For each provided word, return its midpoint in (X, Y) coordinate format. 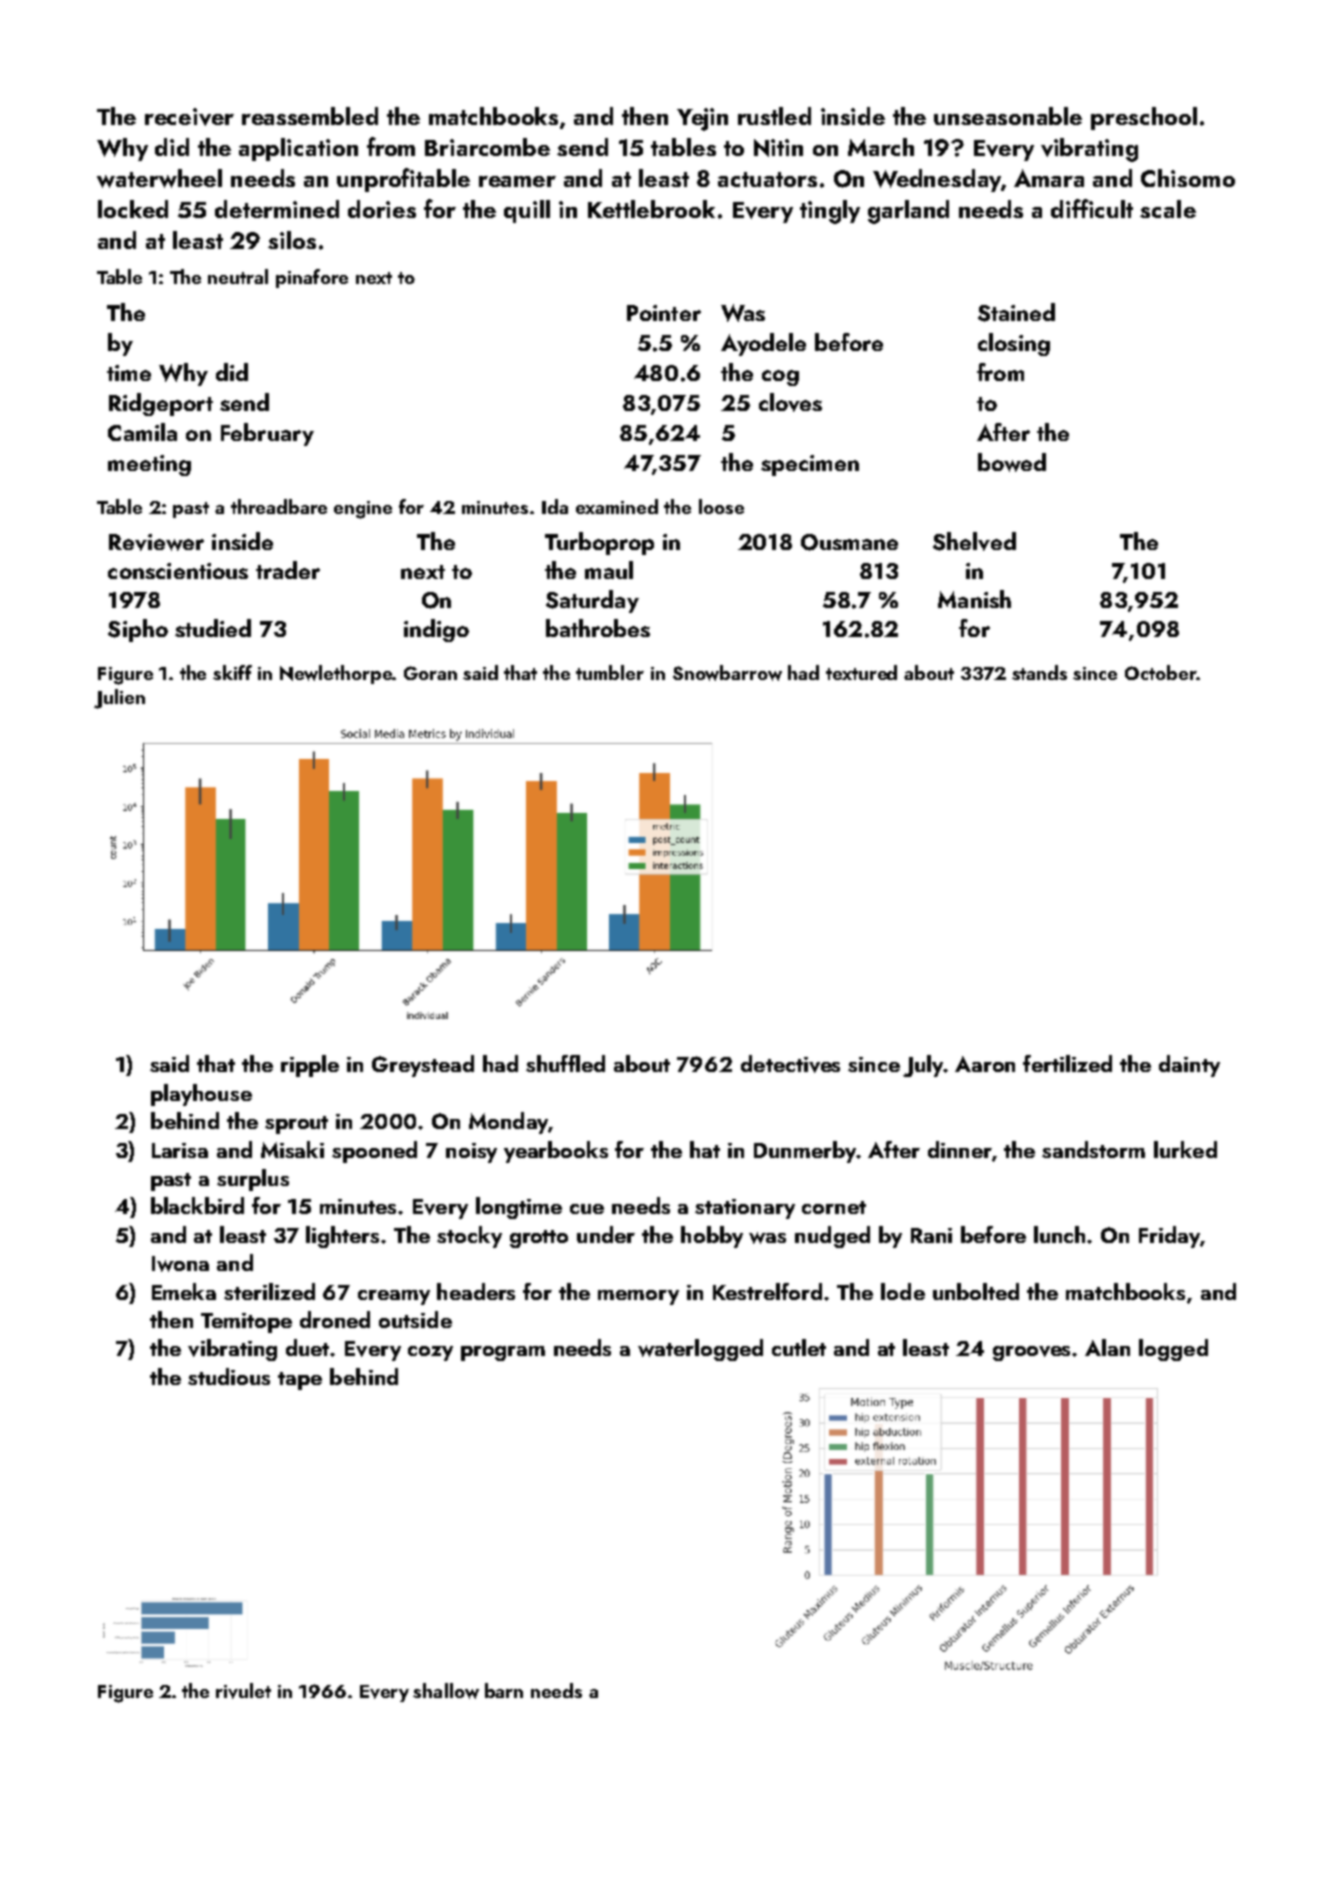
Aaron (985, 1064)
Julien (119, 699)
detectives (790, 1064)
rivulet (243, 1691)
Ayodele (763, 344)
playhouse (201, 1095)
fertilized (1067, 1063)
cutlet (799, 1347)
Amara (1049, 178)
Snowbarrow (727, 673)
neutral (238, 276)
